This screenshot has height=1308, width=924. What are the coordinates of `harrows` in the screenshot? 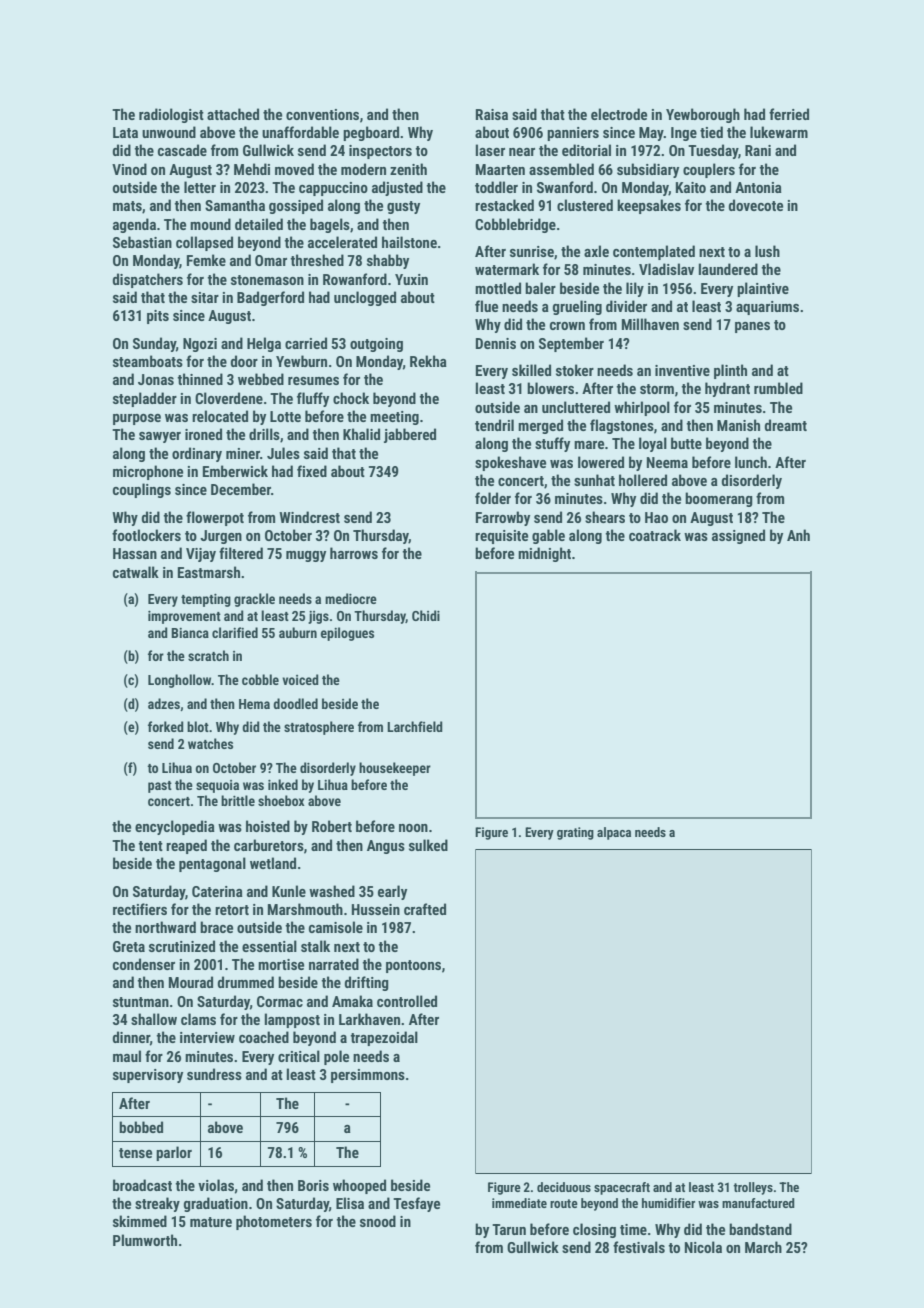 It's located at (354, 553).
